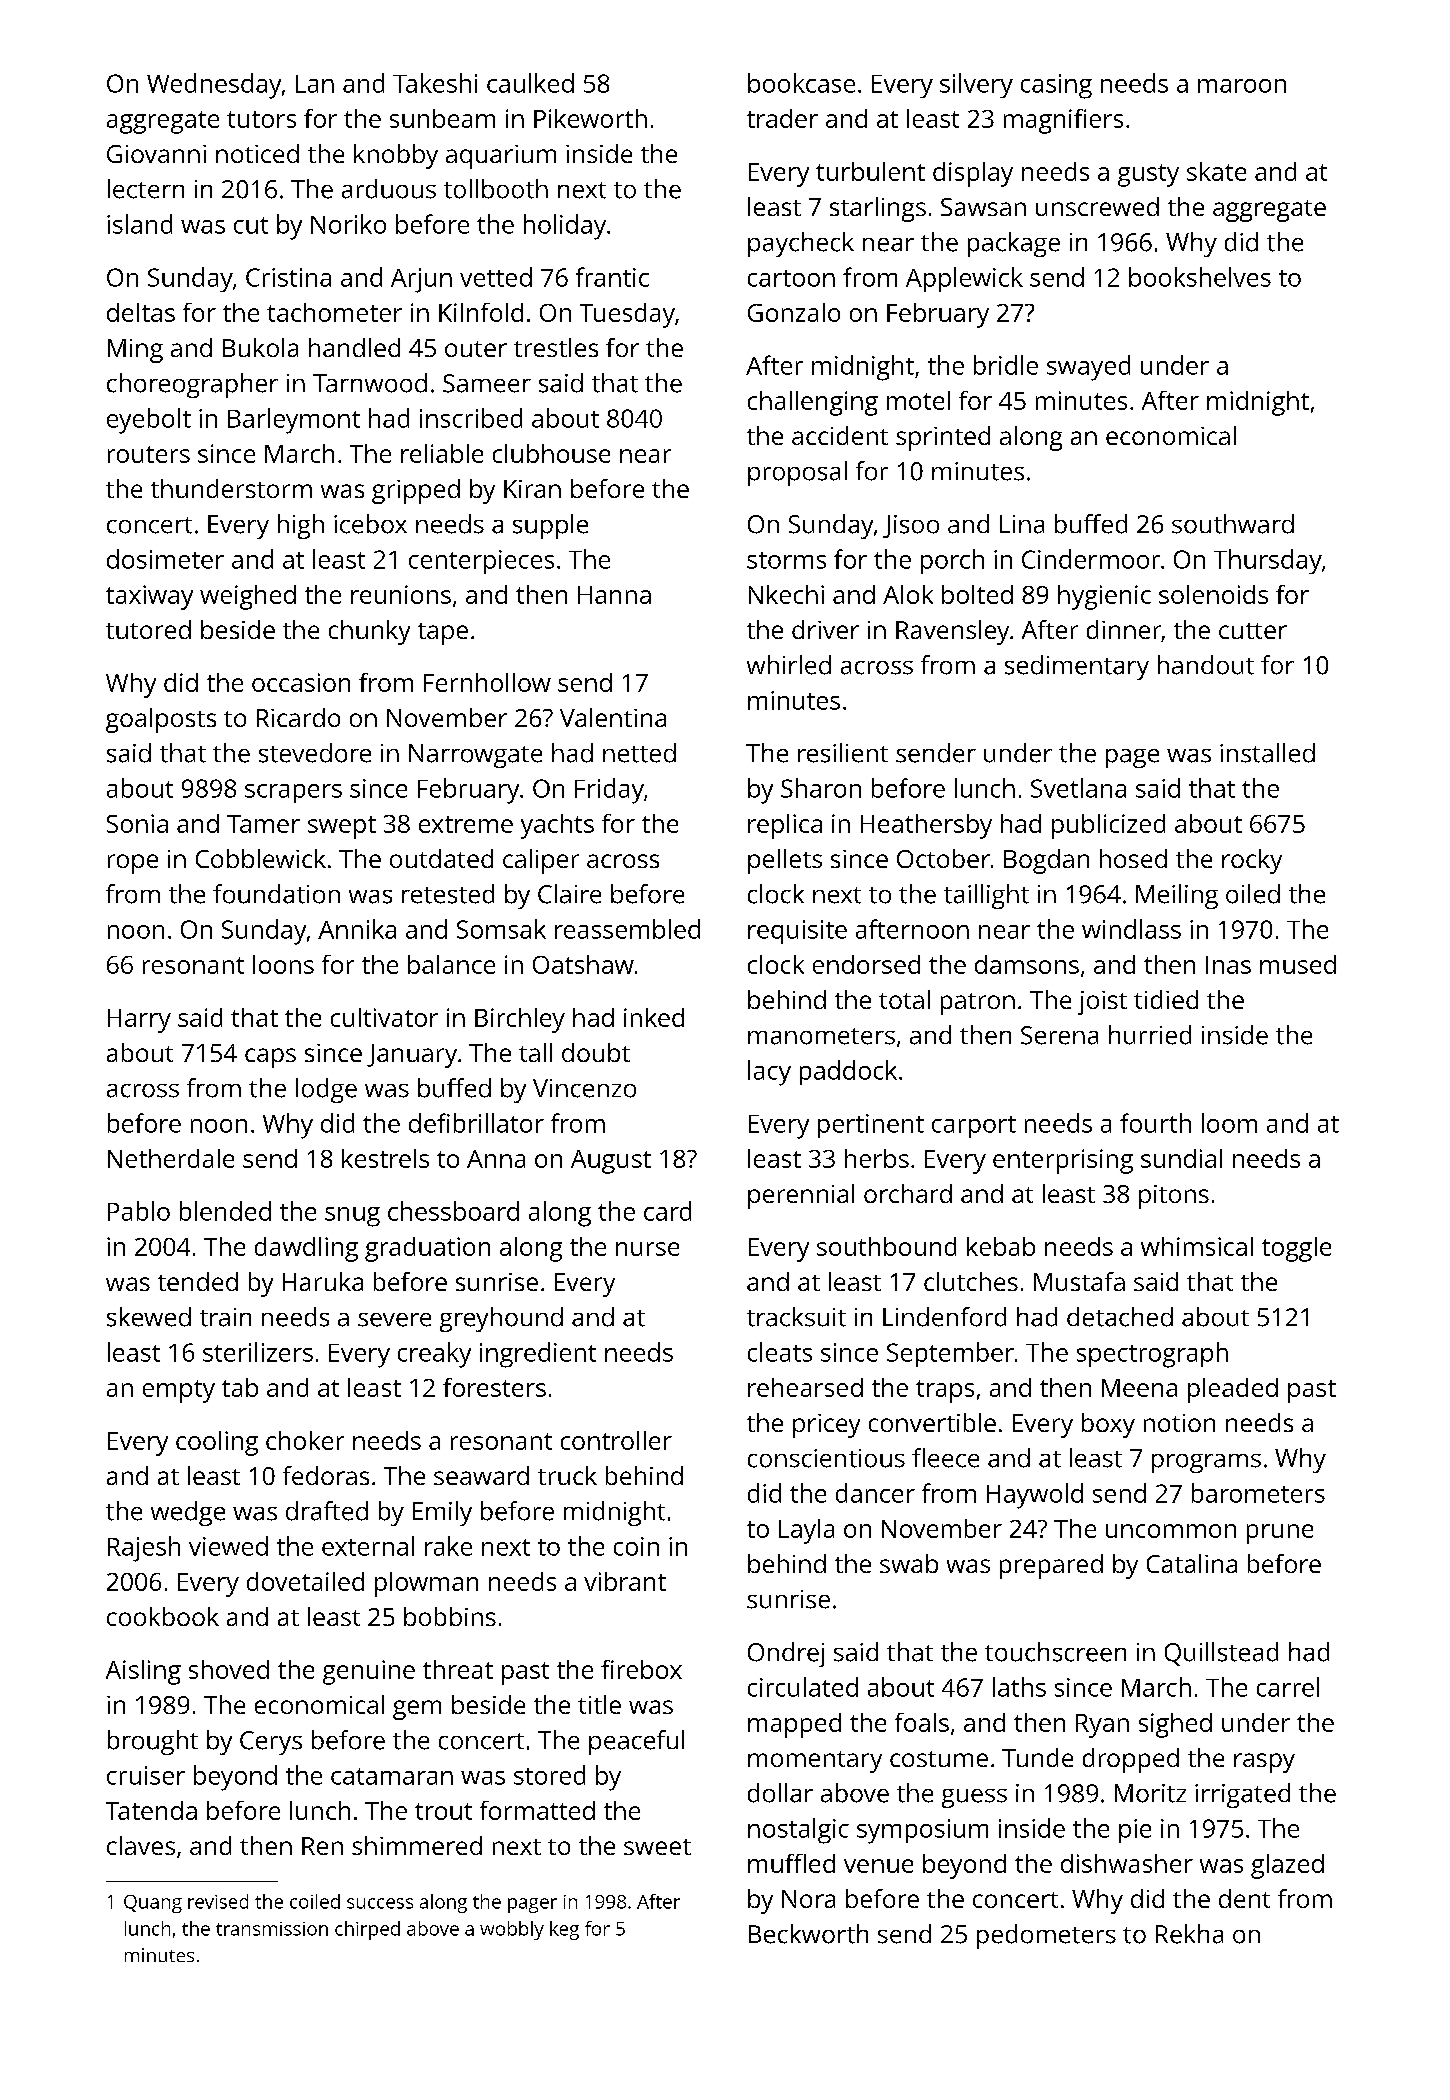 This page has height=2100, width=1450. Describe the element at coordinates (878, 1866) in the page. I see `venue` at that location.
